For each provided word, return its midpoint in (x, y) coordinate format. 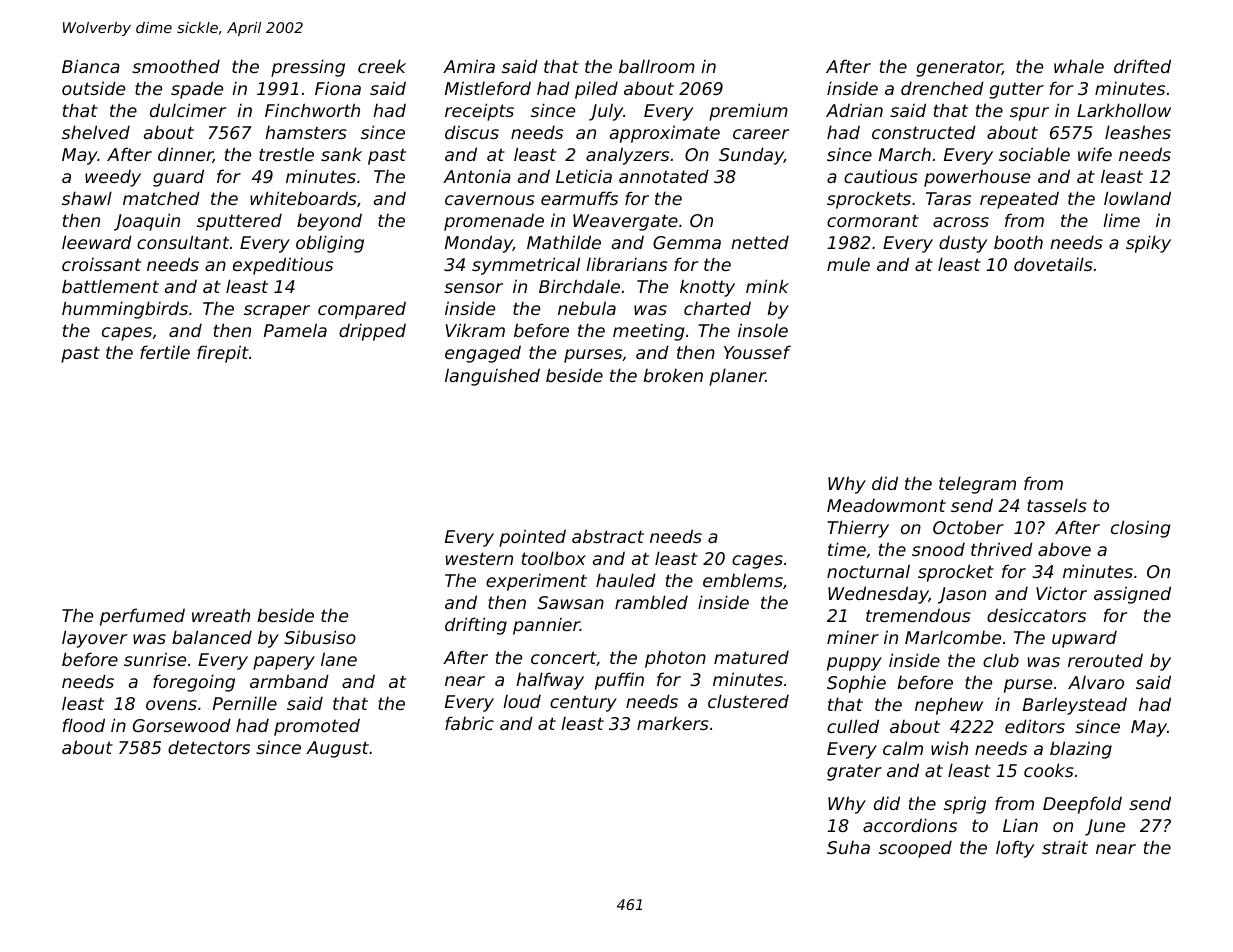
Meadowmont (886, 505)
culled (853, 726)
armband (289, 681)
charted (717, 308)
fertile (165, 352)
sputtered (239, 222)
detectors (209, 747)
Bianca (91, 66)
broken (673, 375)
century (583, 703)
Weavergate (625, 222)
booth (1018, 242)
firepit (223, 354)
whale (1079, 66)
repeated (1019, 200)
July (606, 112)
